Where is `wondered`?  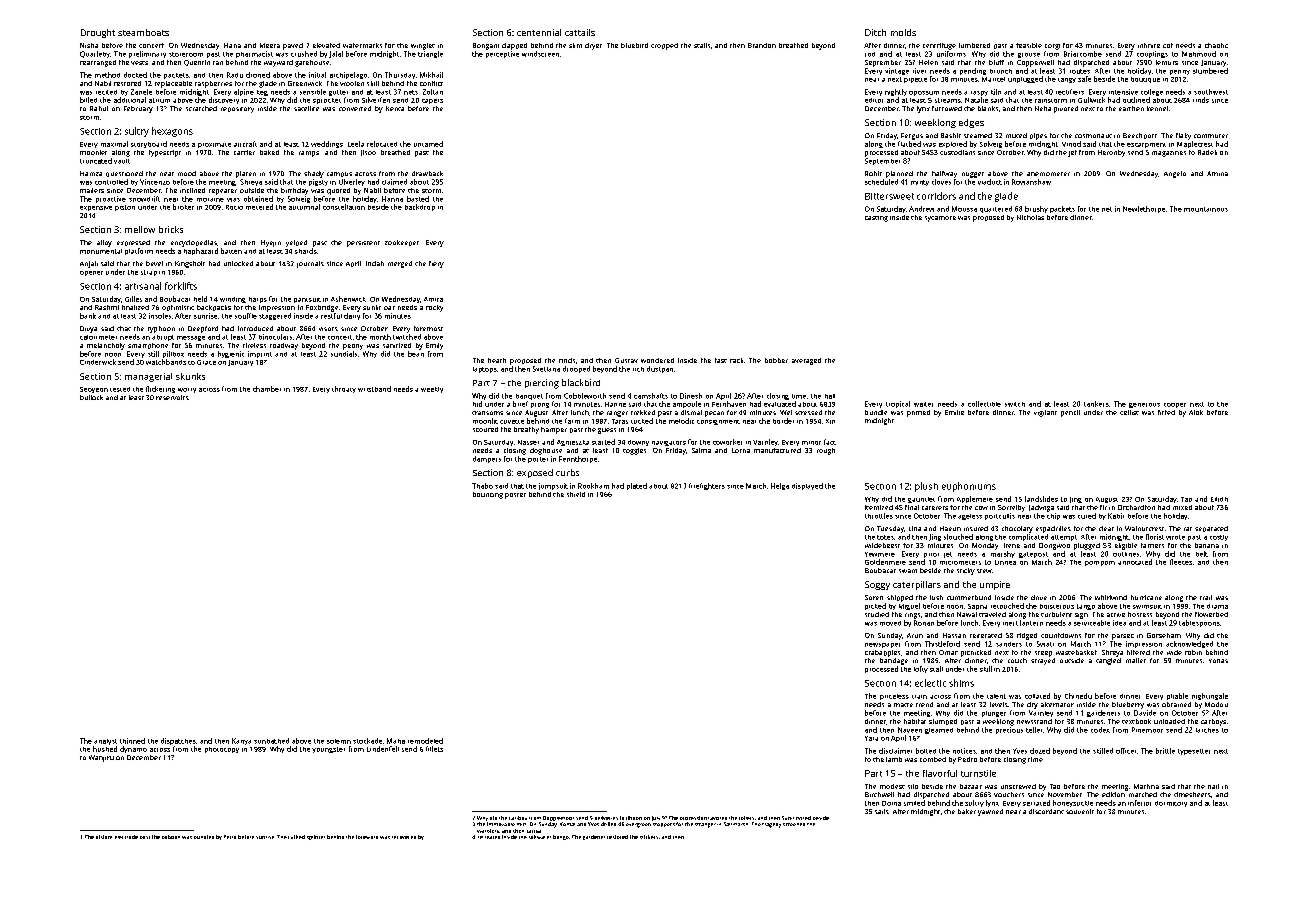 wondered is located at coordinates (657, 360).
